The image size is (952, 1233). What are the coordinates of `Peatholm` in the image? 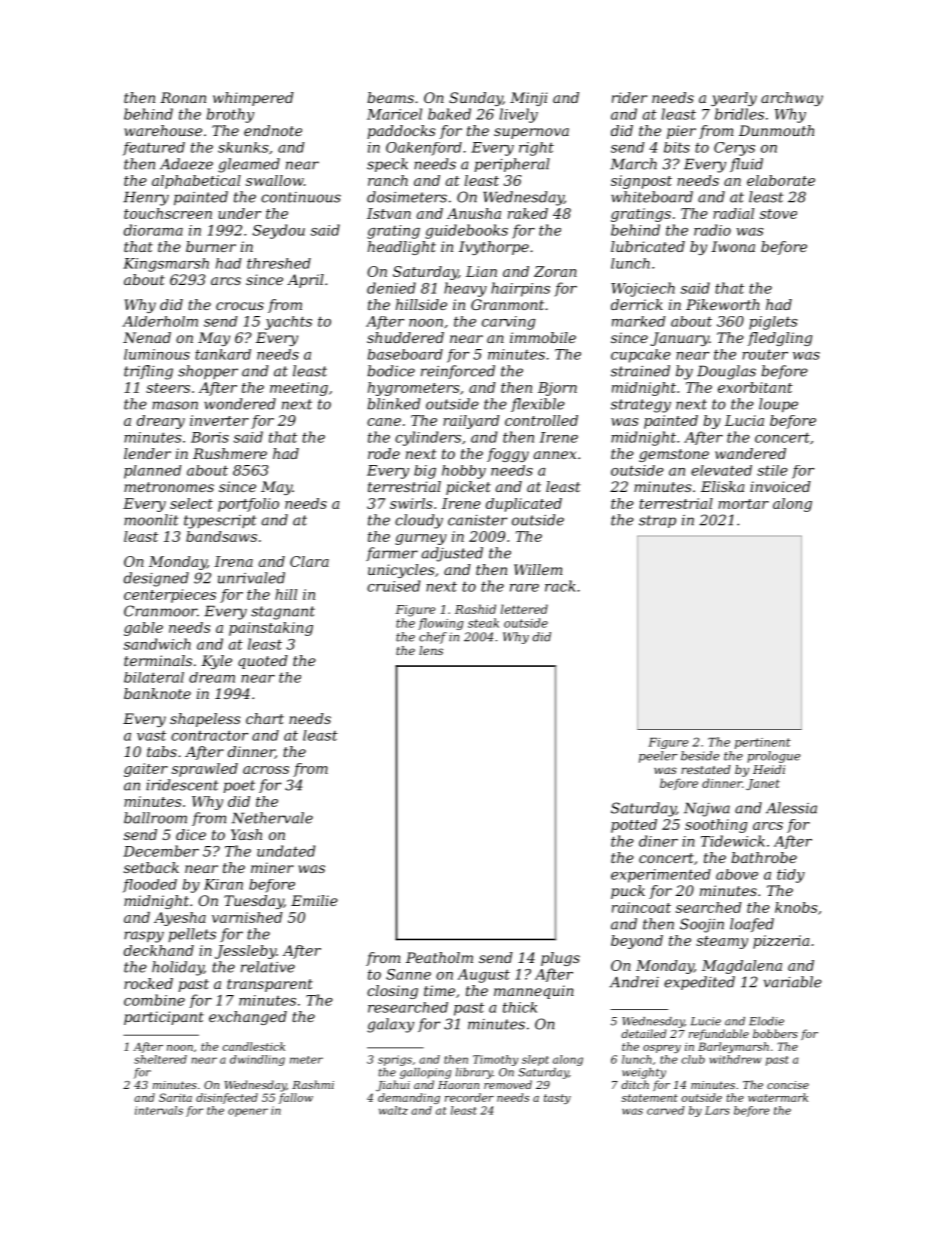 It's located at (439, 957).
